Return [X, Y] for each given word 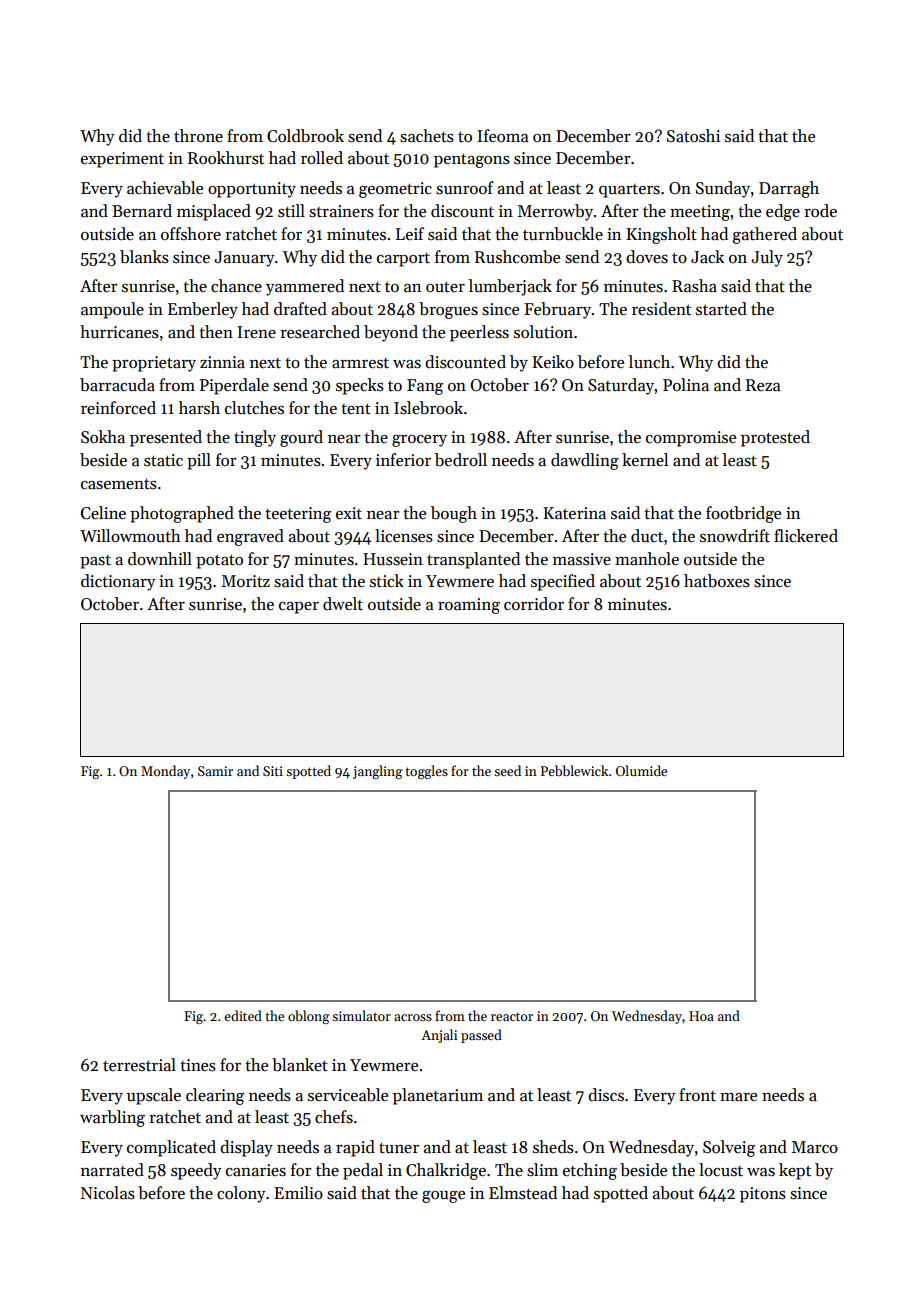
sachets [427, 136]
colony [241, 1194]
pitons [763, 1195]
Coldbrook [305, 136]
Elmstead [523, 1193]
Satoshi [693, 136]
